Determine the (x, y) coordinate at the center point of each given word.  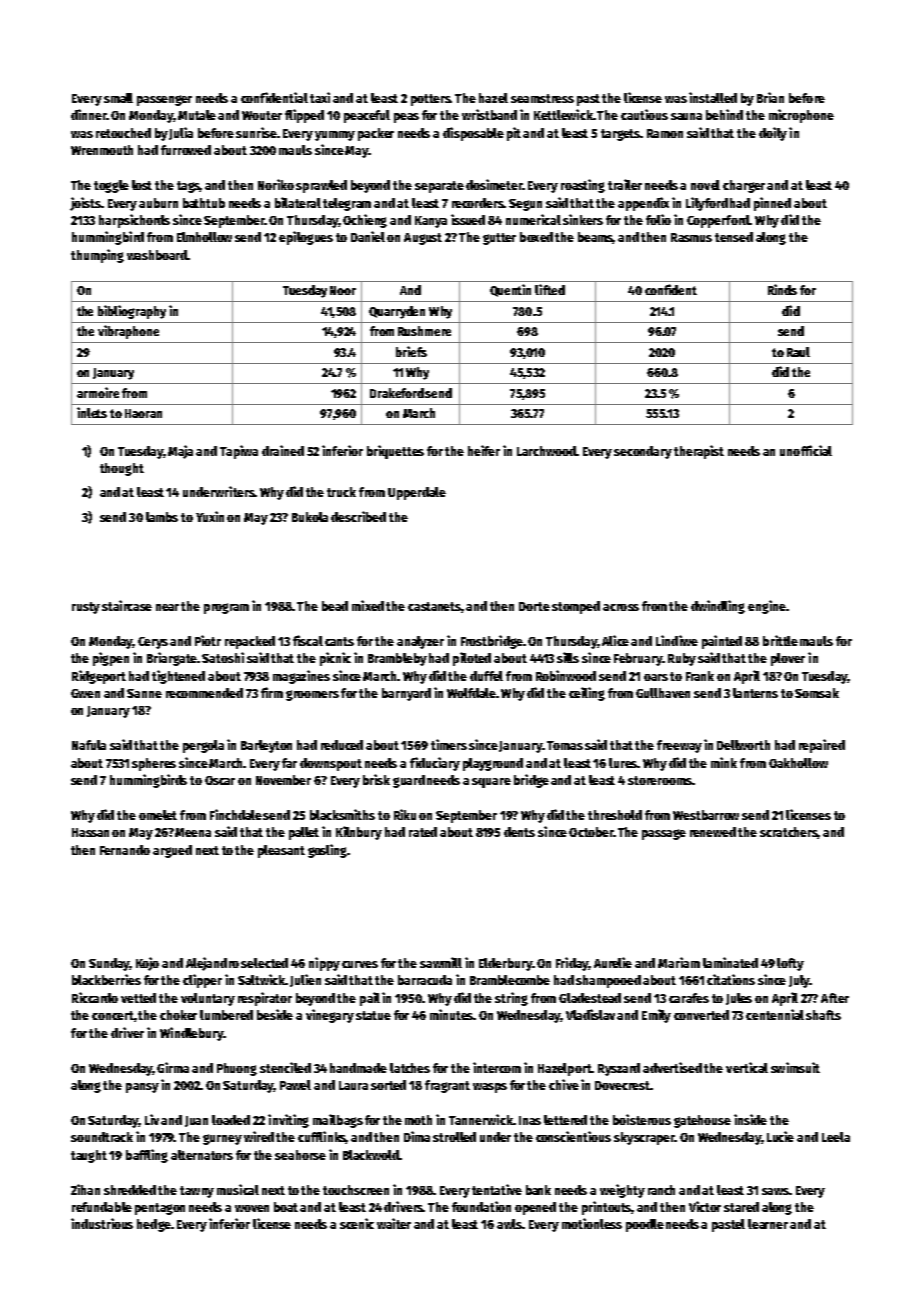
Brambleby (397, 659)
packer (376, 134)
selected (264, 963)
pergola (203, 746)
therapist (699, 452)
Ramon (665, 133)
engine (767, 607)
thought (122, 469)
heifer (484, 450)
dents (519, 832)
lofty (790, 964)
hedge (154, 1225)
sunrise (256, 132)
